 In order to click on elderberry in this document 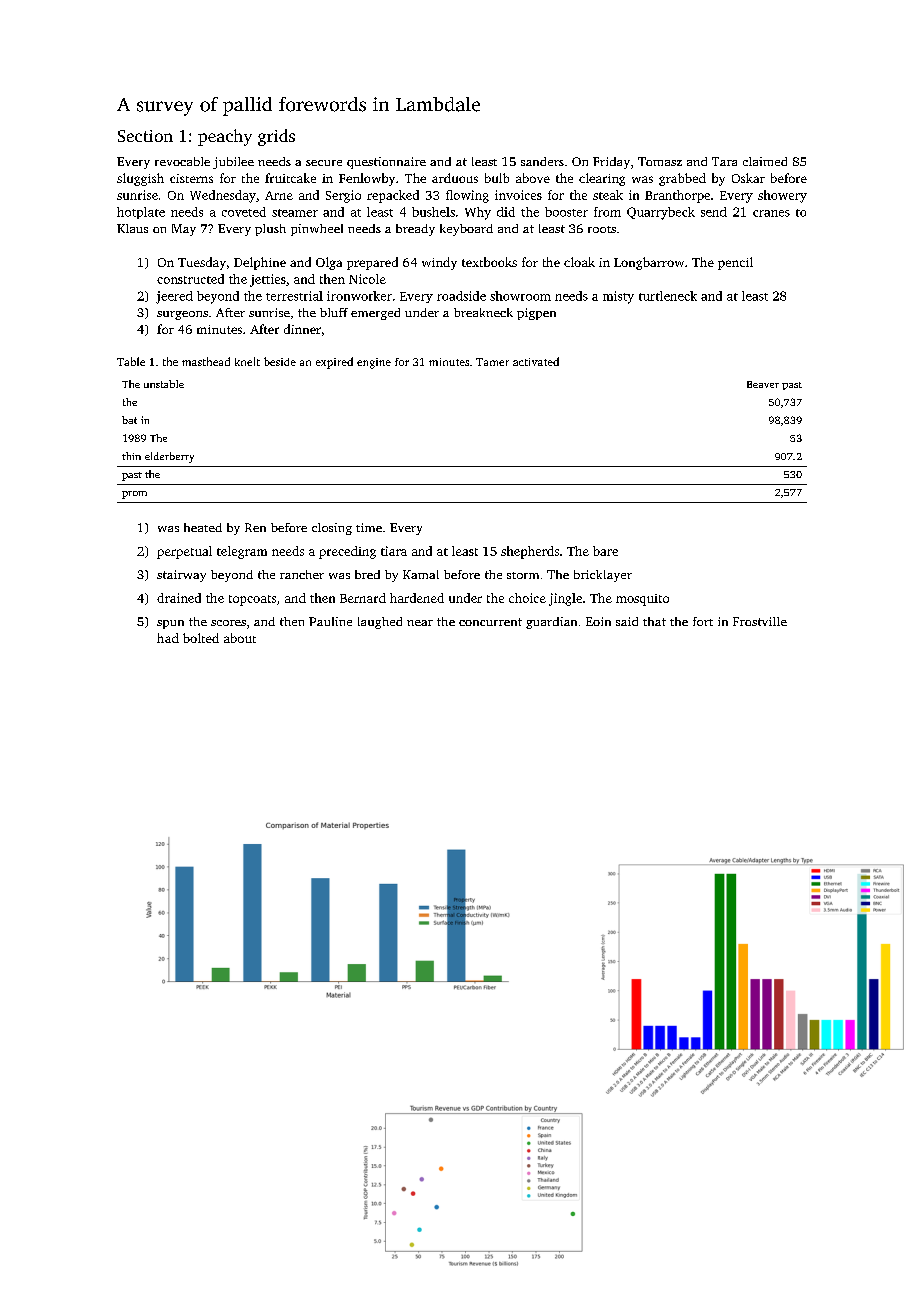, I will do `click(169, 457)`.
